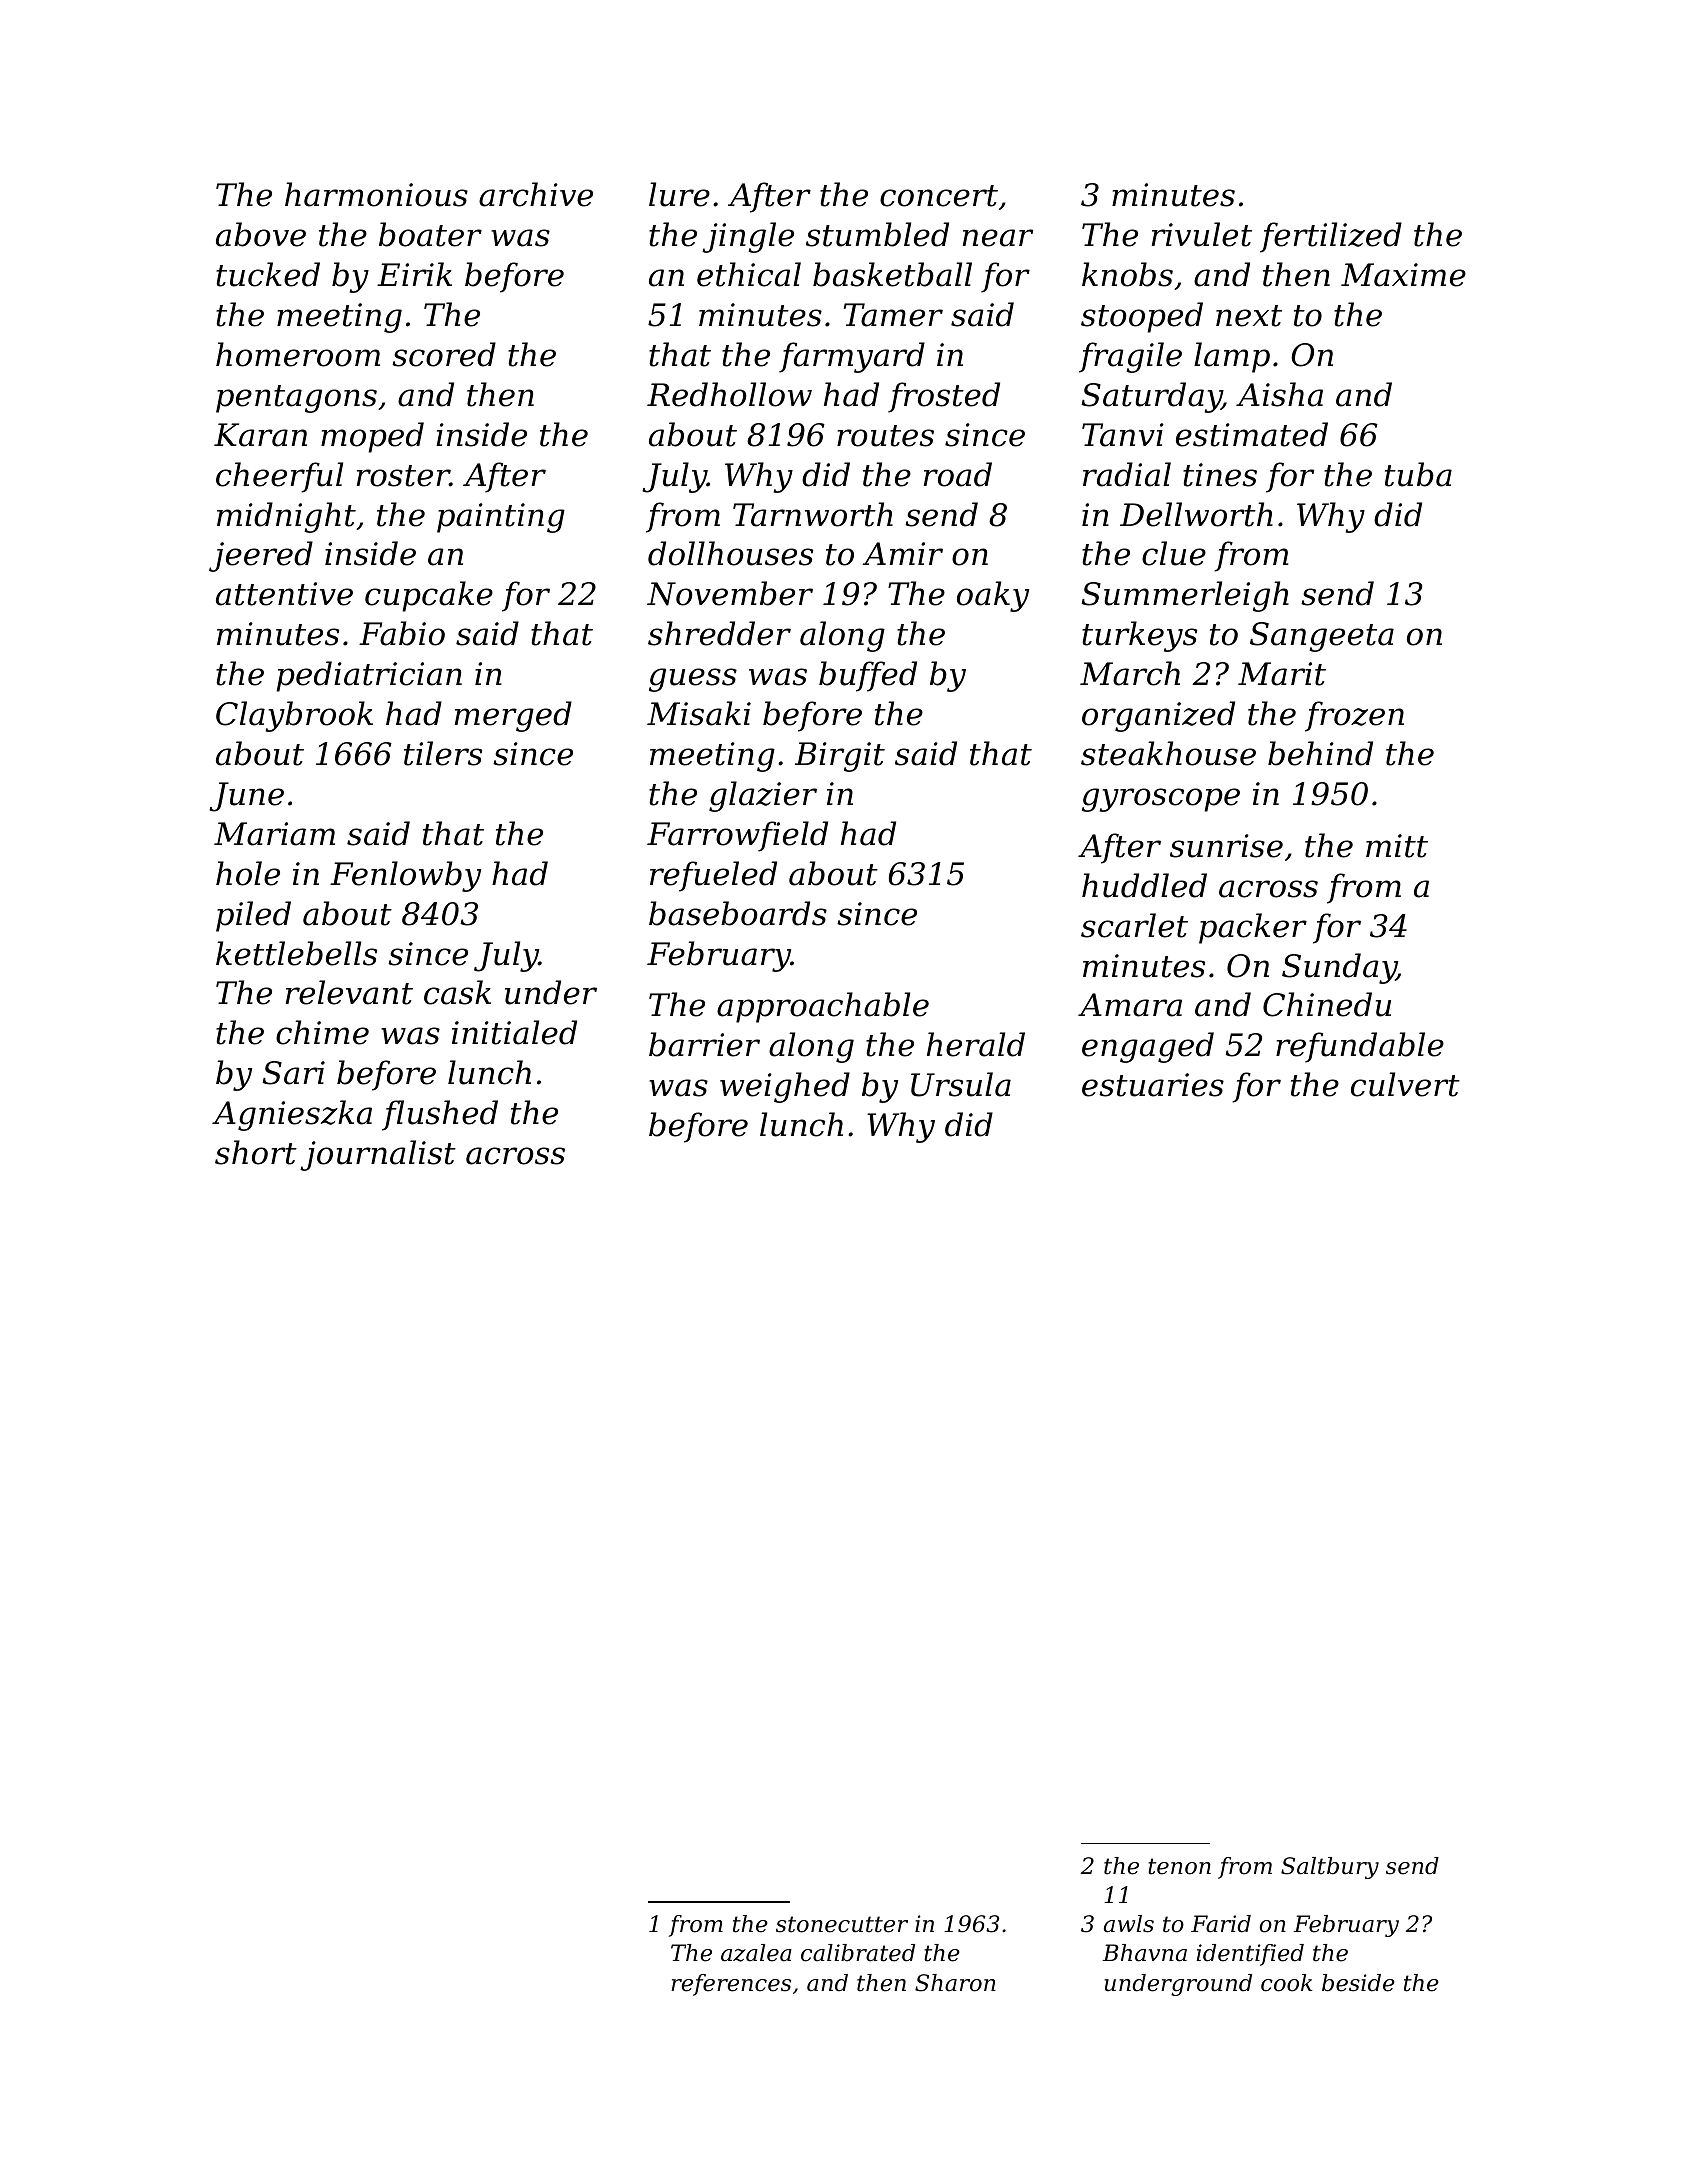 The width and height of the image is (1683, 2178). Describe the element at coordinates (378, 1155) in the image. I see `journalist` at that location.
